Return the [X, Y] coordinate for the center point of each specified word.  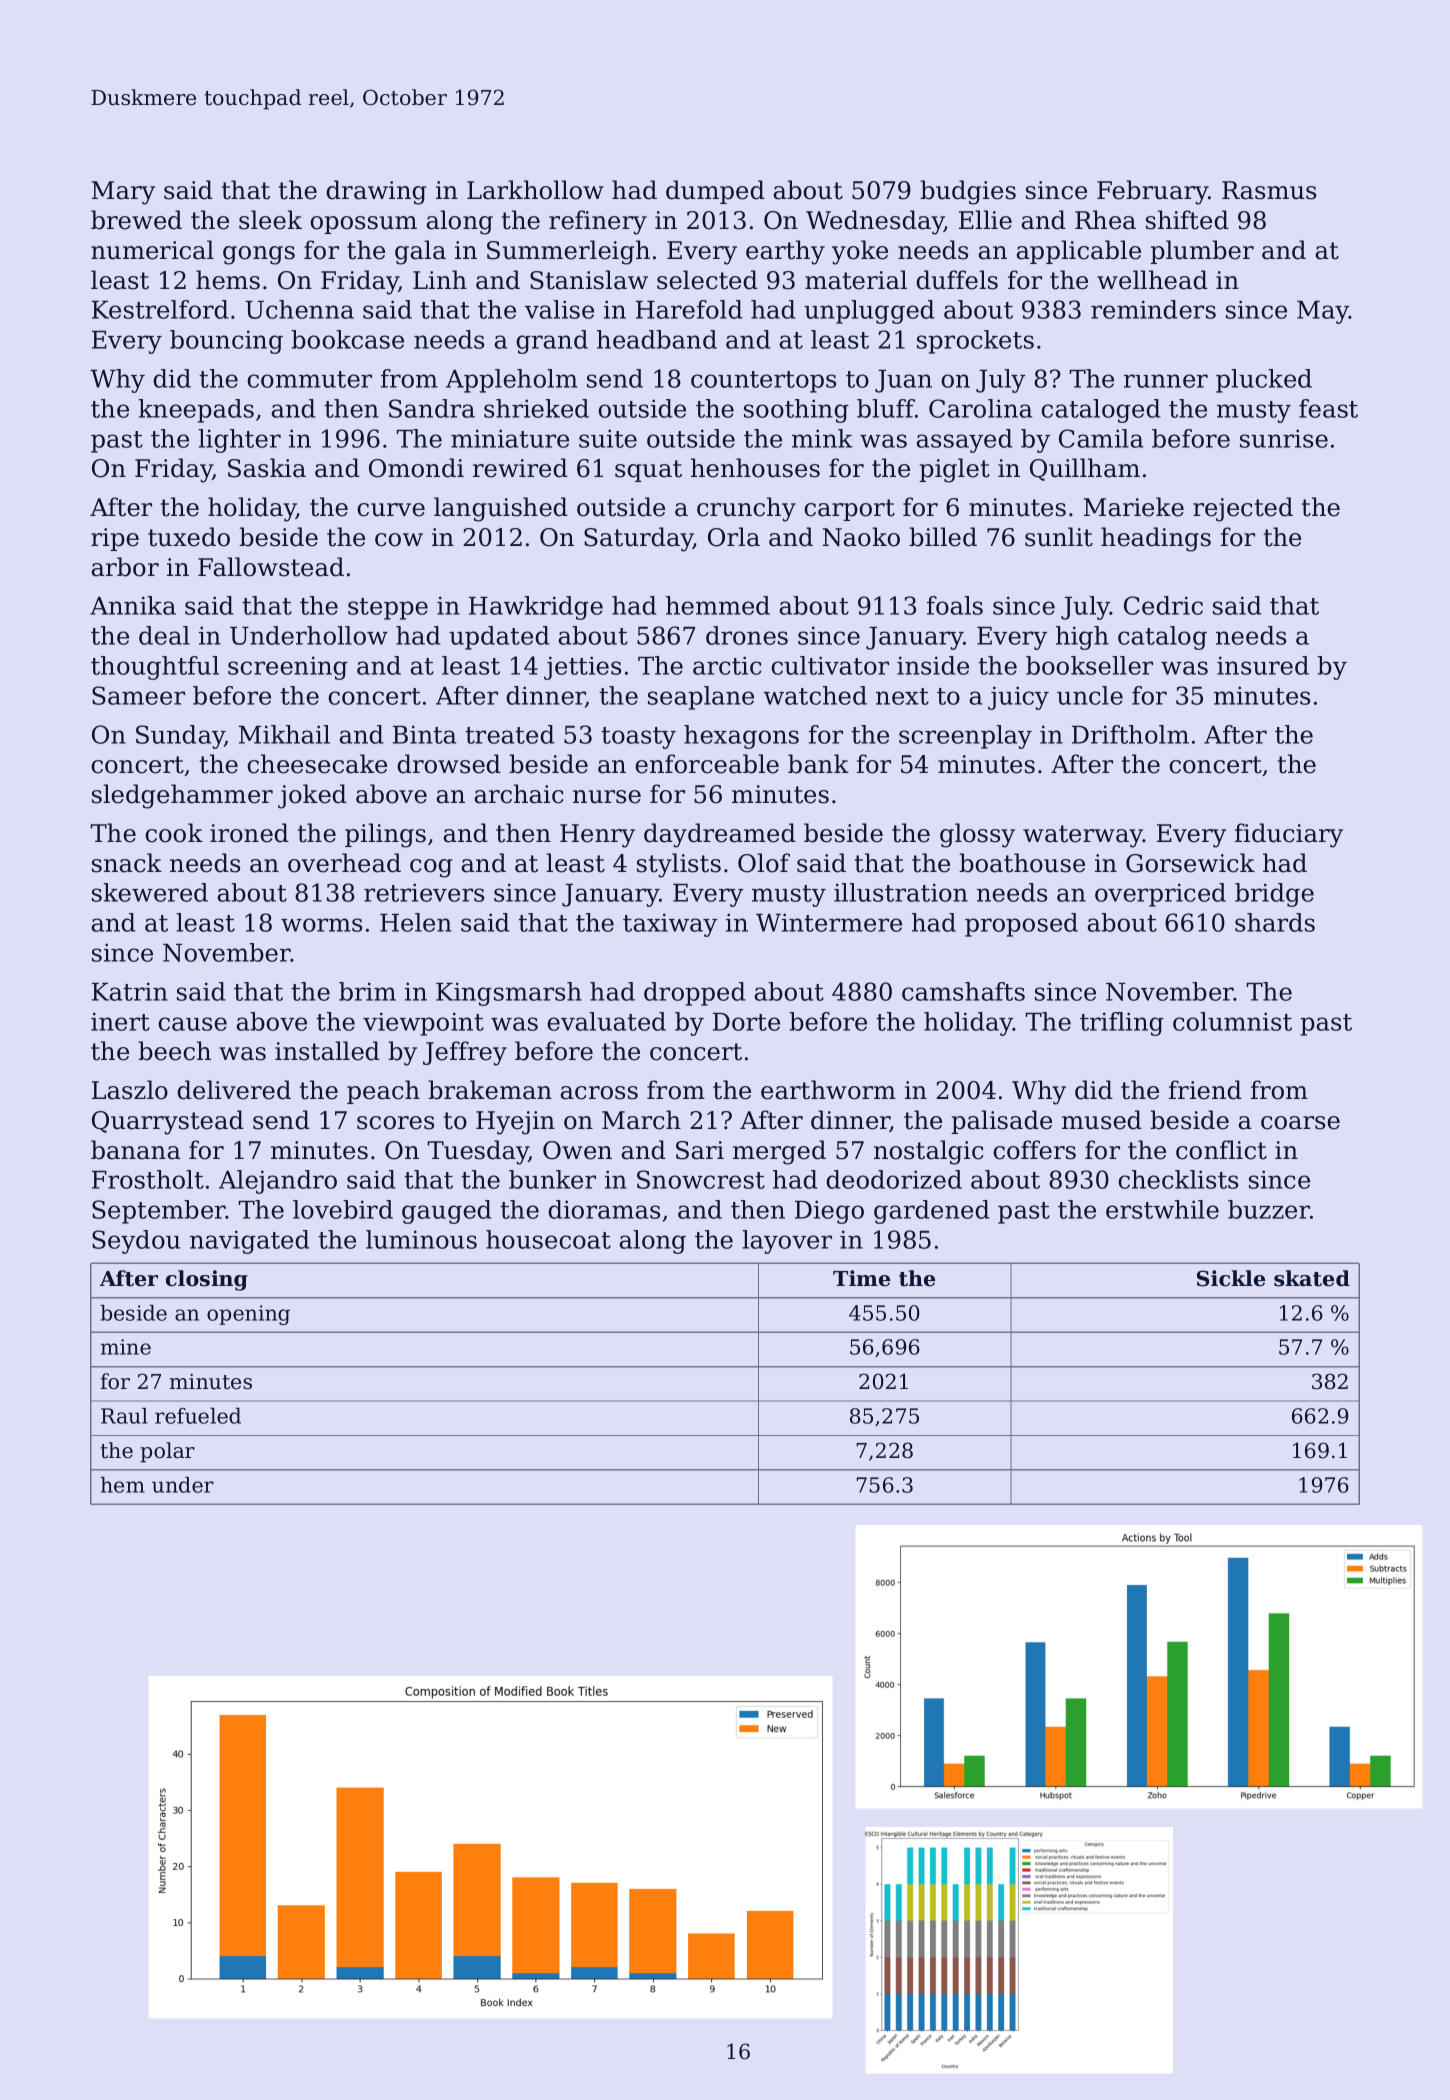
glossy [977, 835]
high [1082, 638]
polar [167, 1452]
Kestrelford [160, 309]
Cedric [1163, 605]
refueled [198, 1416]
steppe [388, 609]
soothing [796, 411]
